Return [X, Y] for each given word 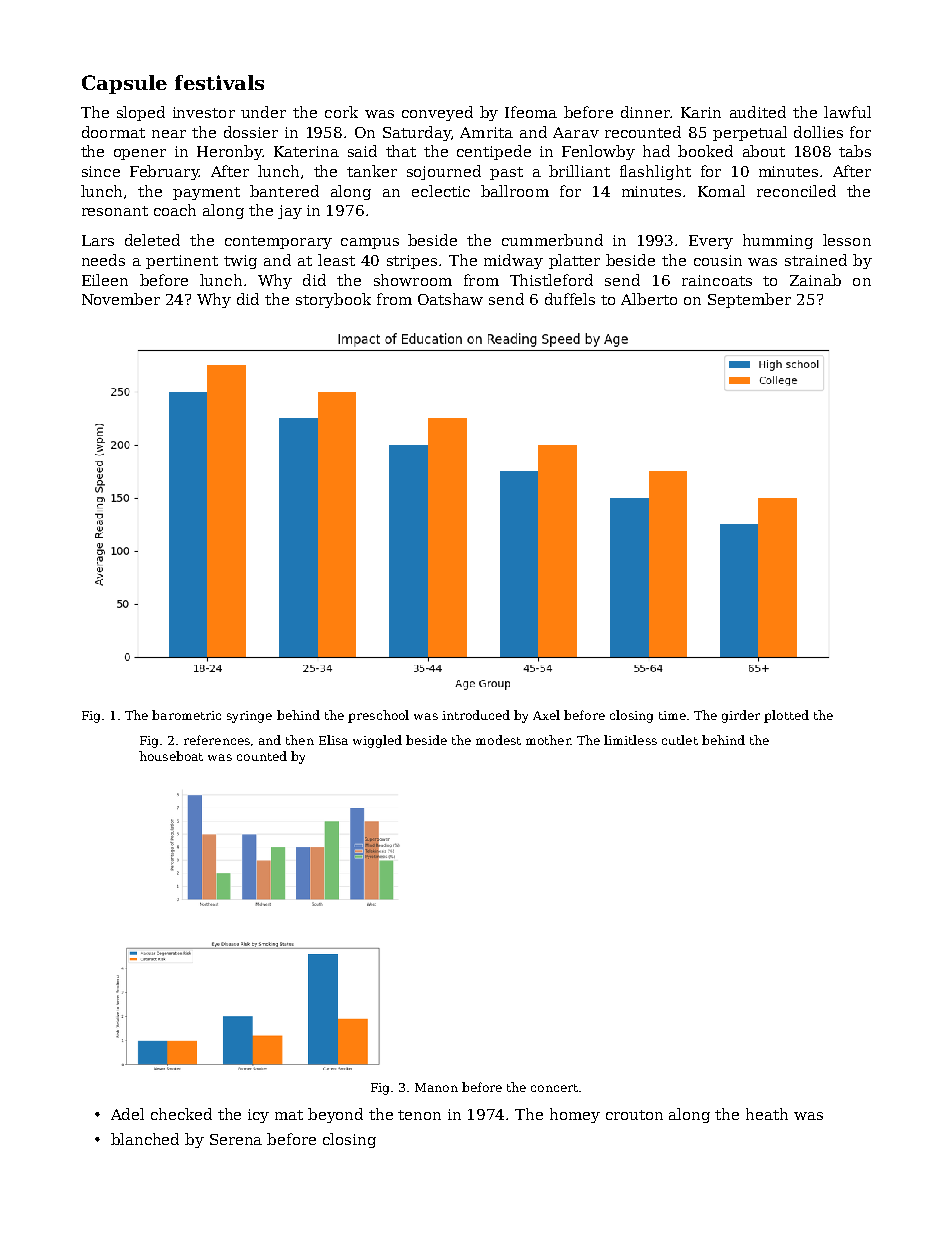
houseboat [171, 756]
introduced [476, 715]
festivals [219, 82]
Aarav [576, 132]
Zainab [815, 280]
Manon [436, 1087]
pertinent [182, 262]
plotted [786, 716]
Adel [127, 1114]
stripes [412, 262]
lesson [847, 240]
